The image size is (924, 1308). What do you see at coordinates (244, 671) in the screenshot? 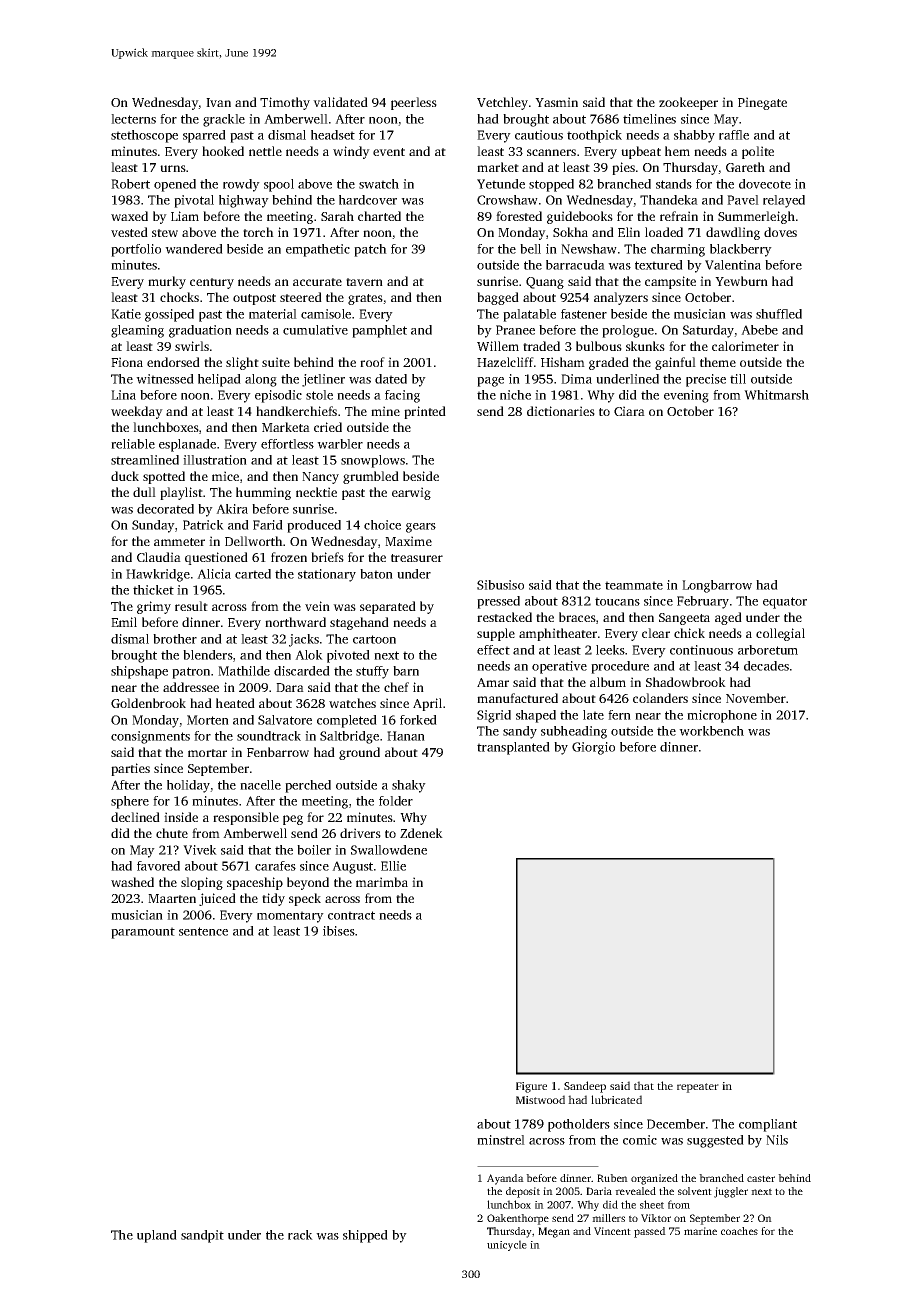
I see `Mathilde` at bounding box center [244, 671].
